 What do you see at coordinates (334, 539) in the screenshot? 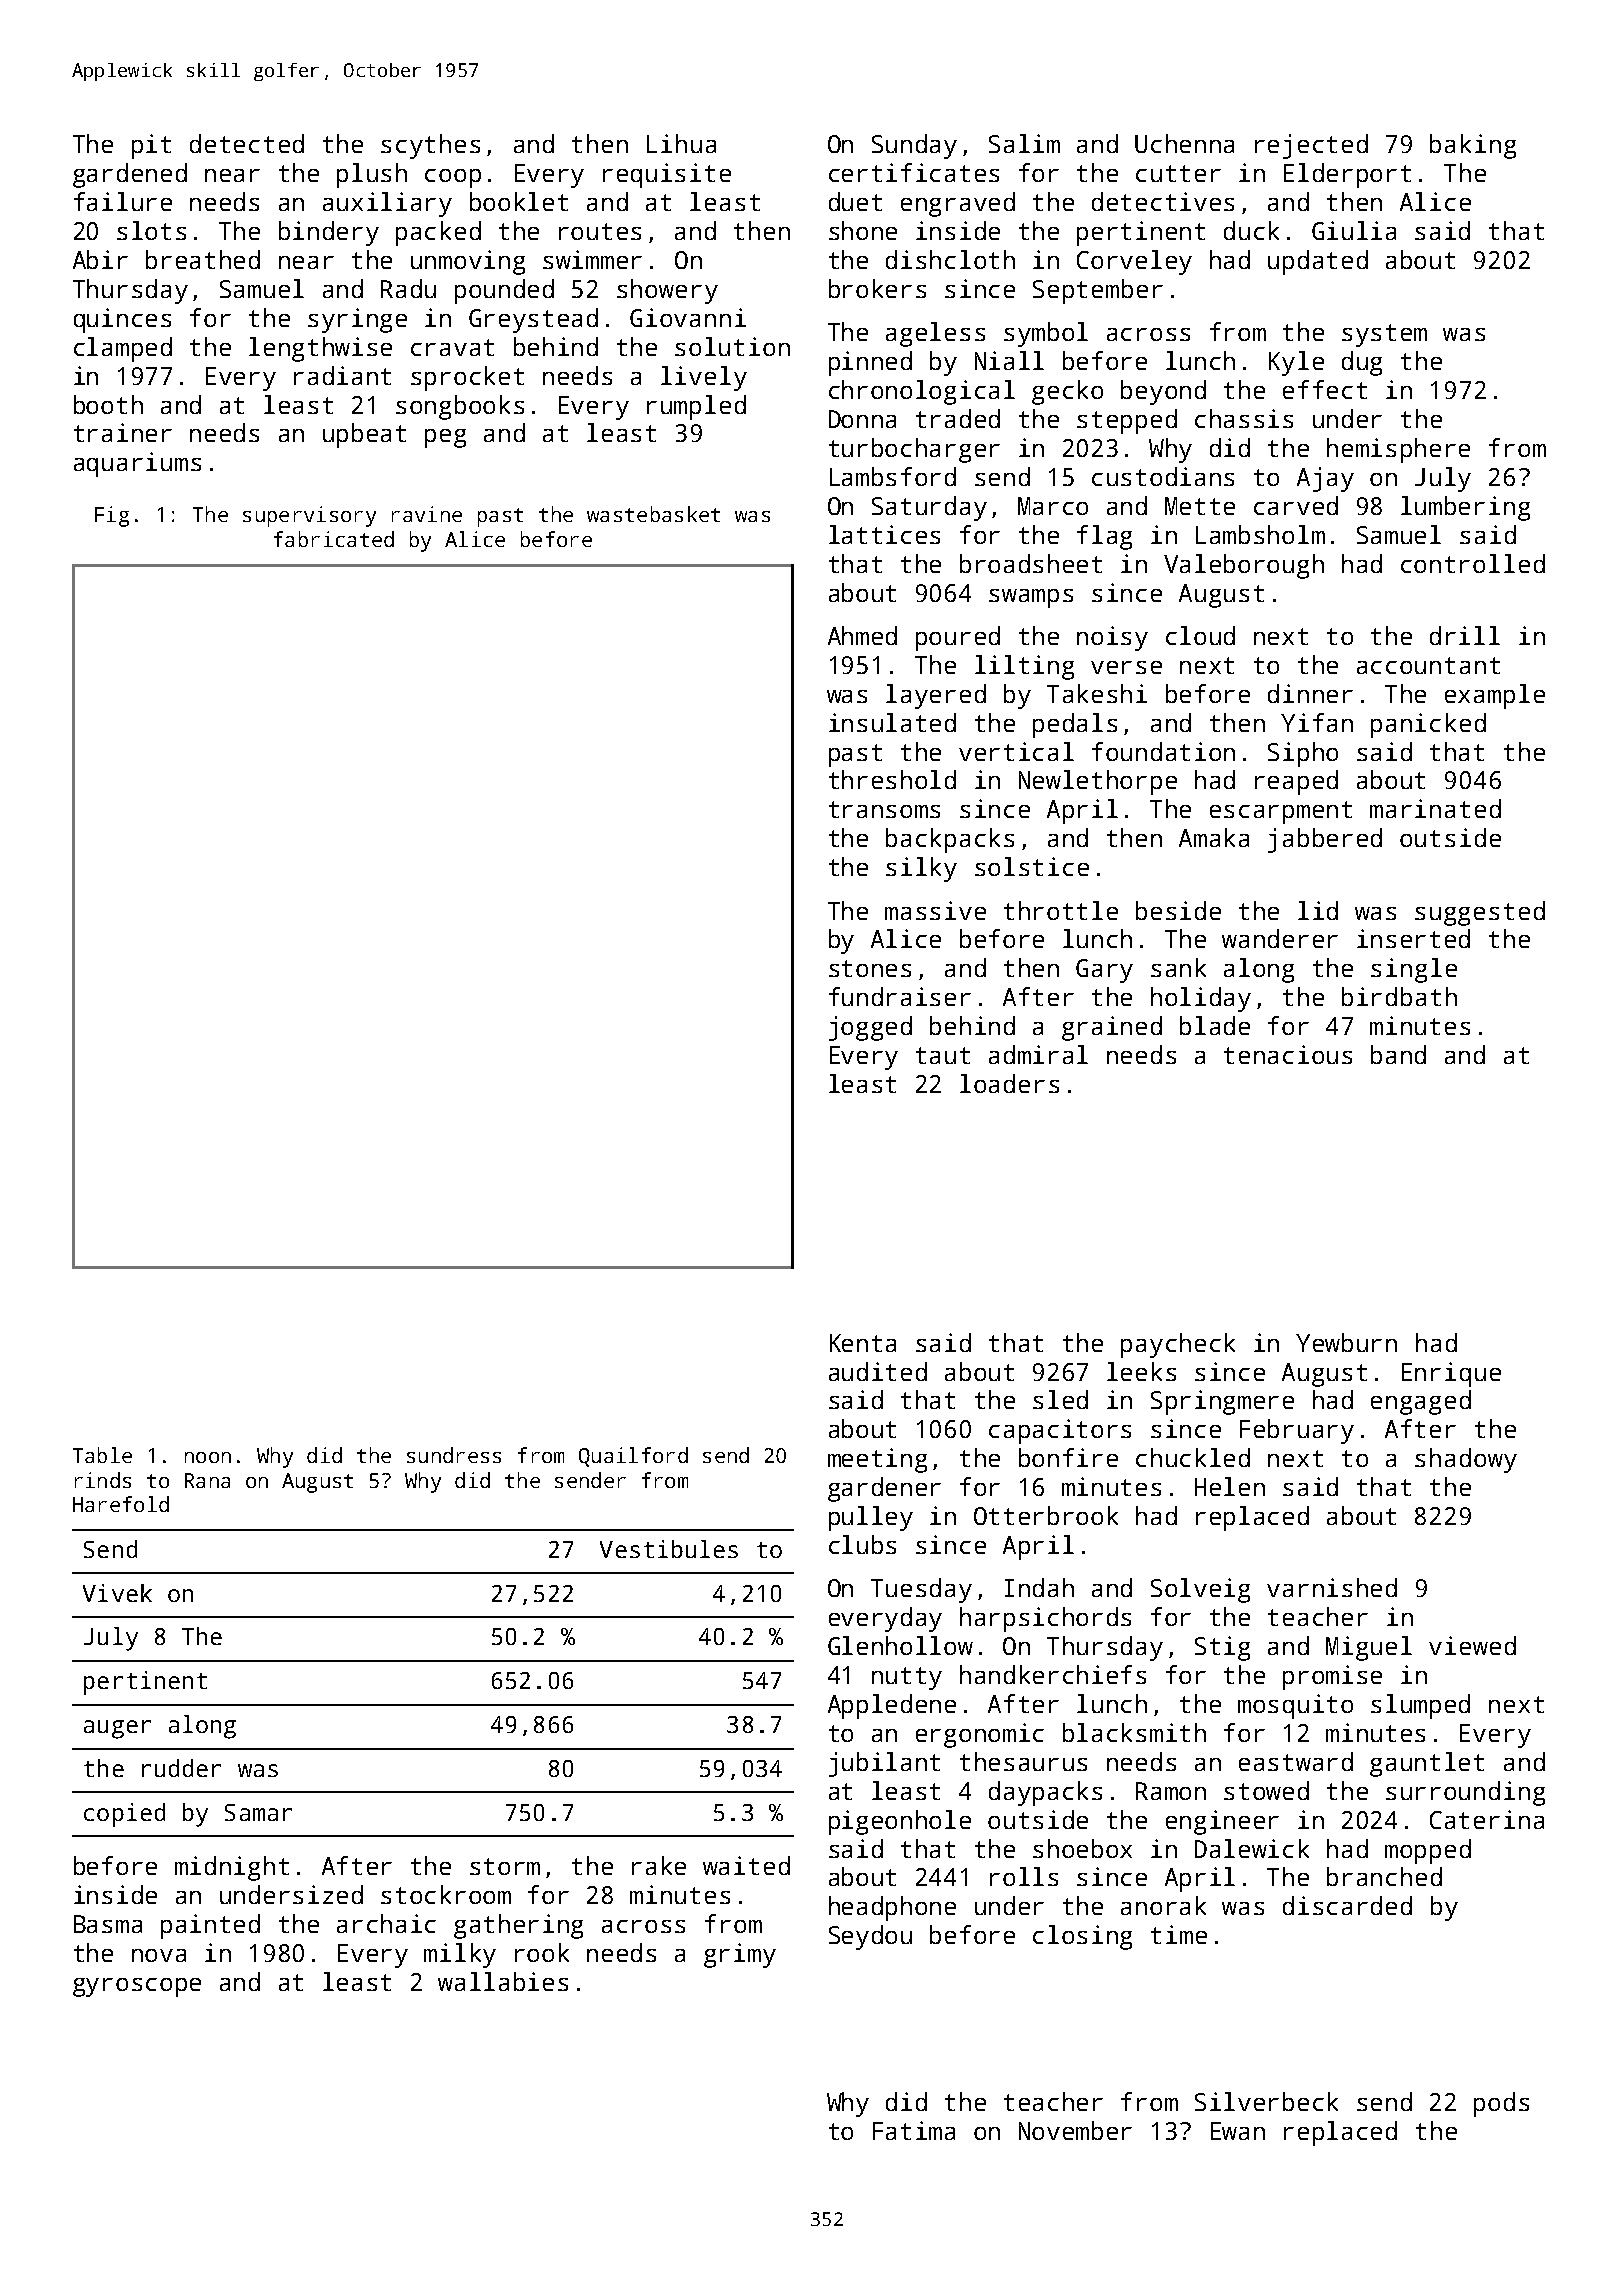
I see `fabricated` at bounding box center [334, 539].
